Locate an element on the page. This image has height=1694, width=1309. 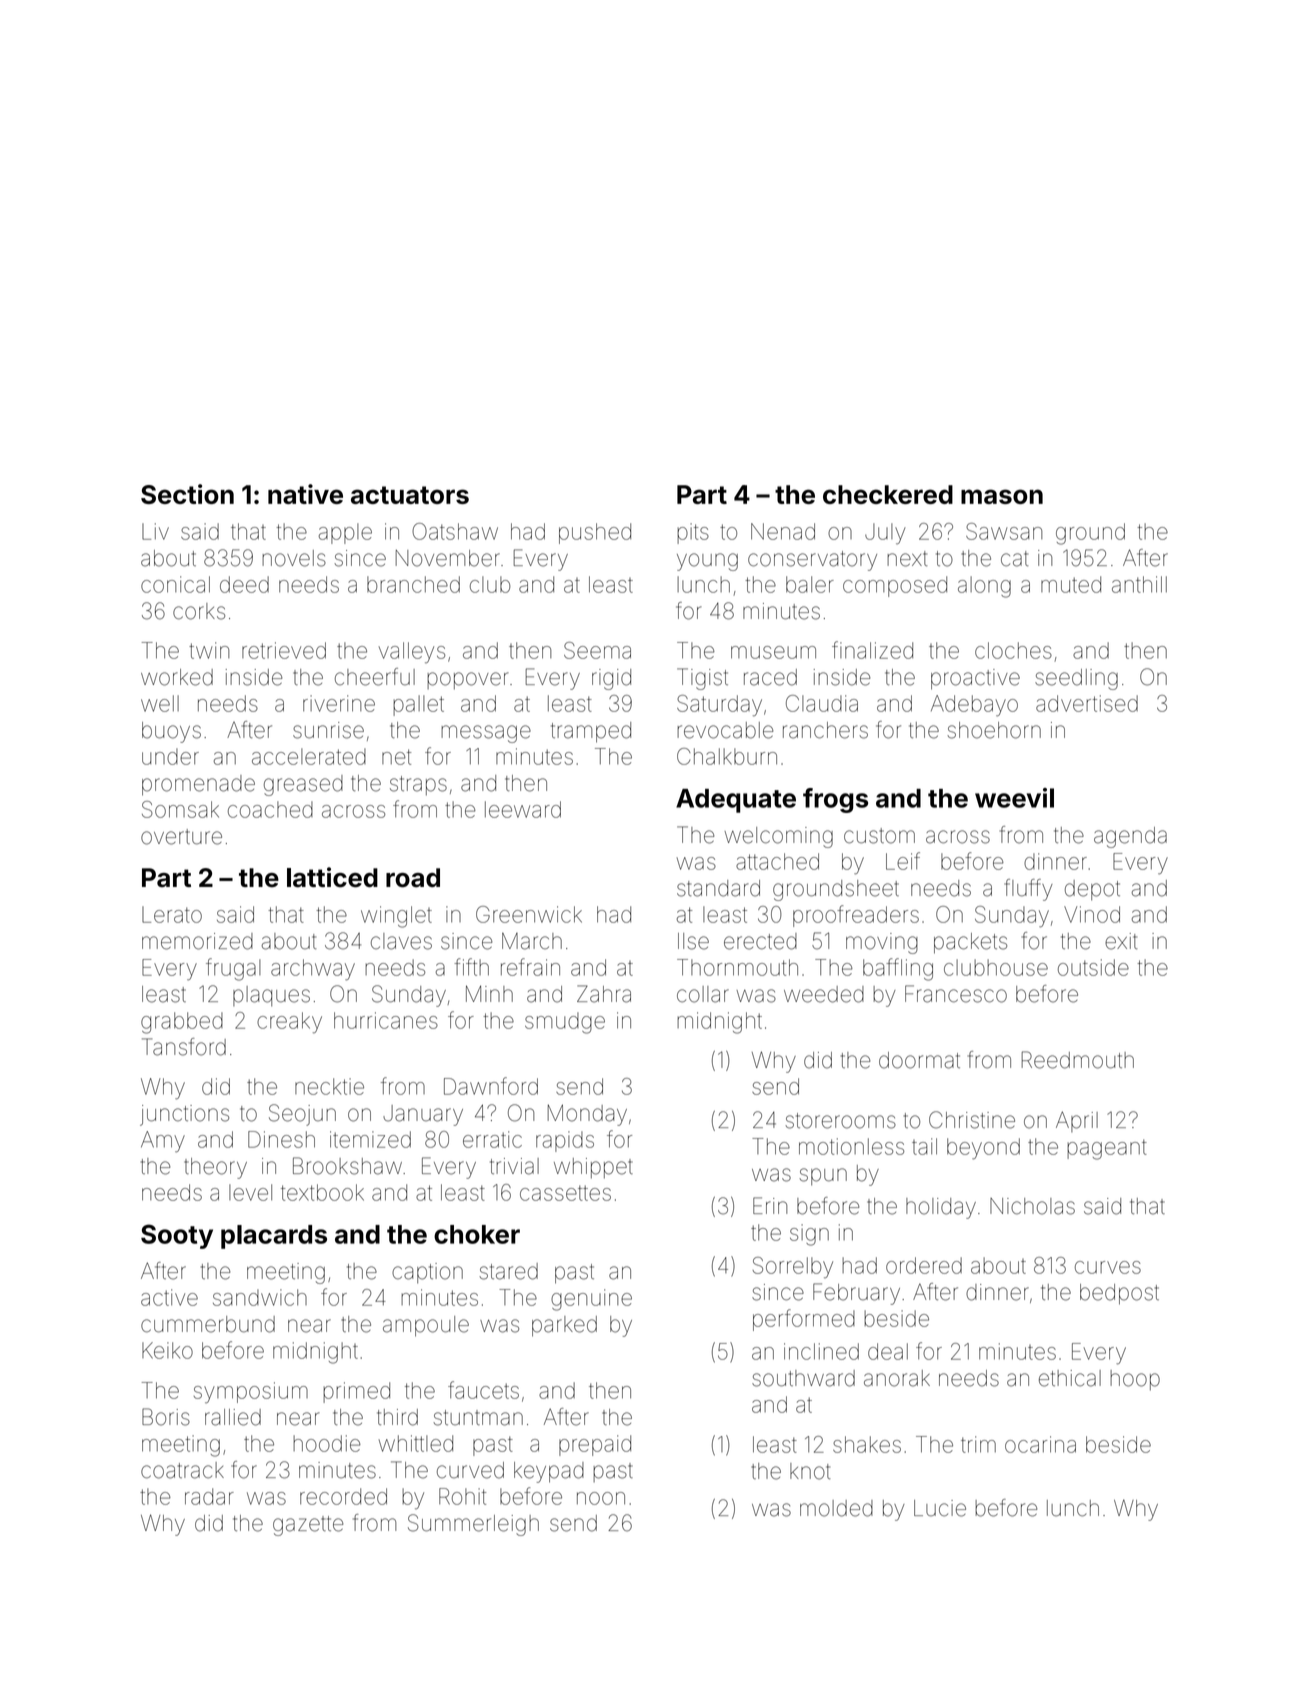
Greenwick is located at coordinates (529, 914).
